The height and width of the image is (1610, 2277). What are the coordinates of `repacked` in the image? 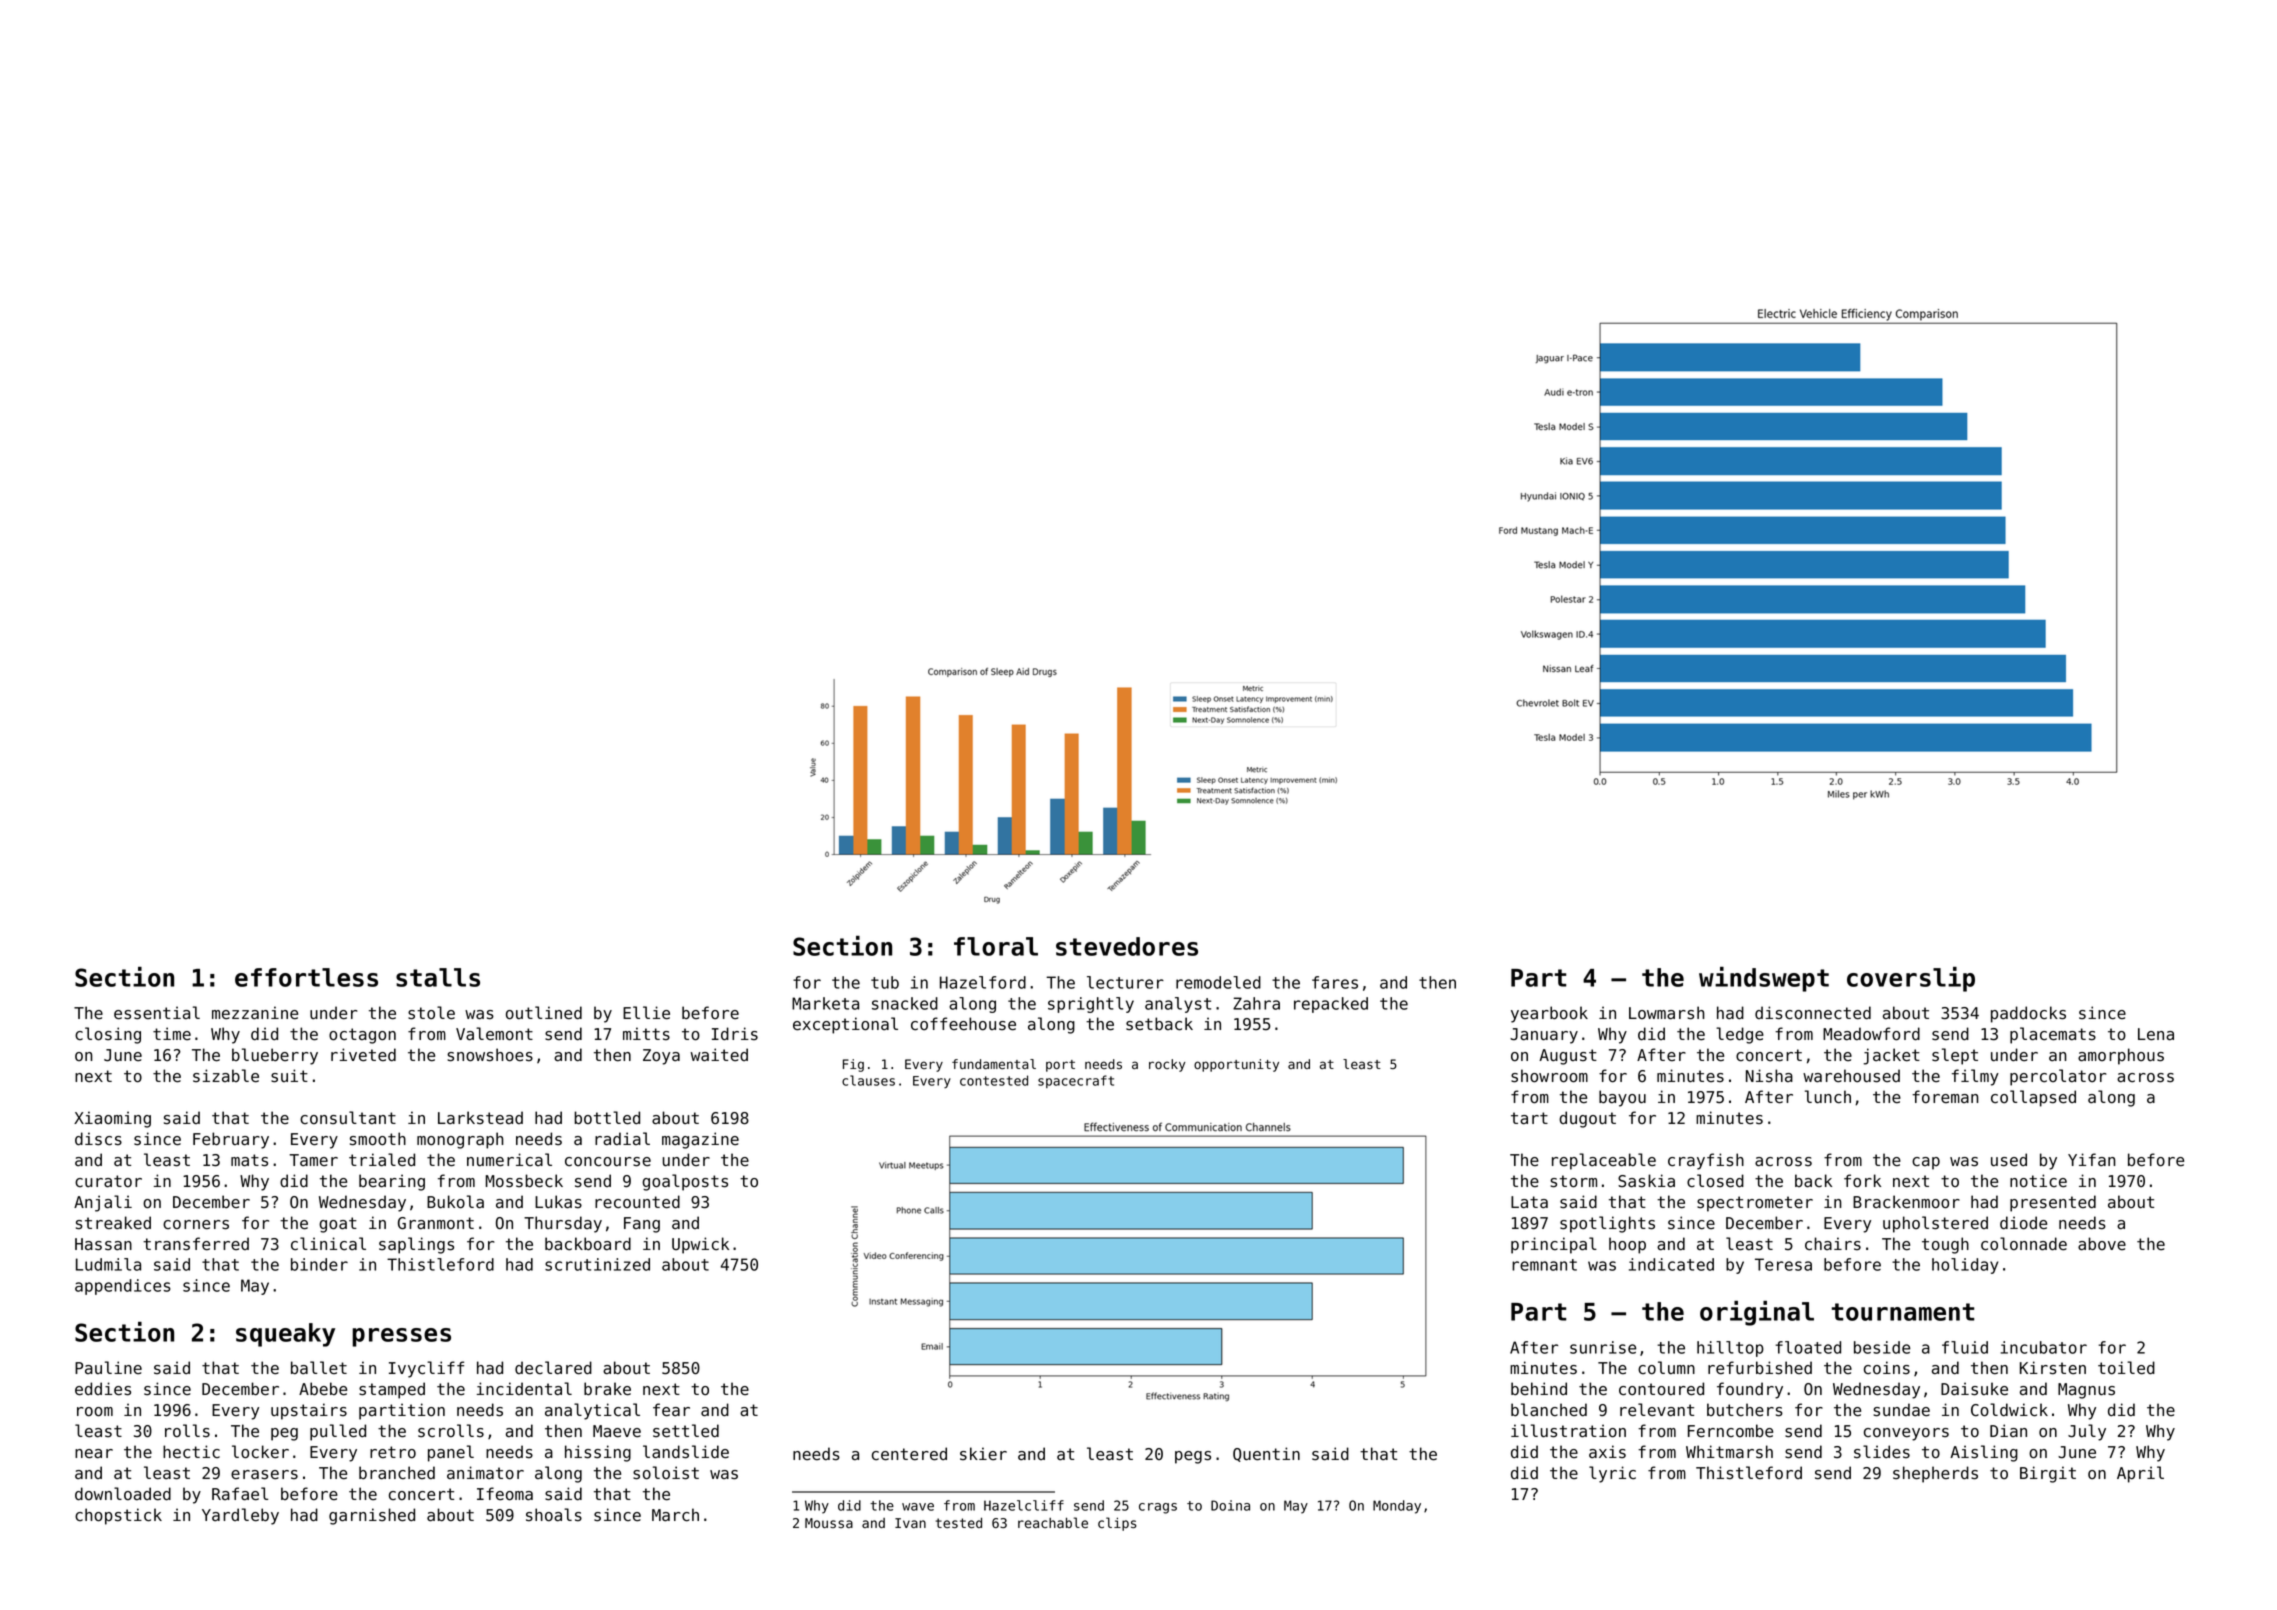 It's located at (1331, 1005).
